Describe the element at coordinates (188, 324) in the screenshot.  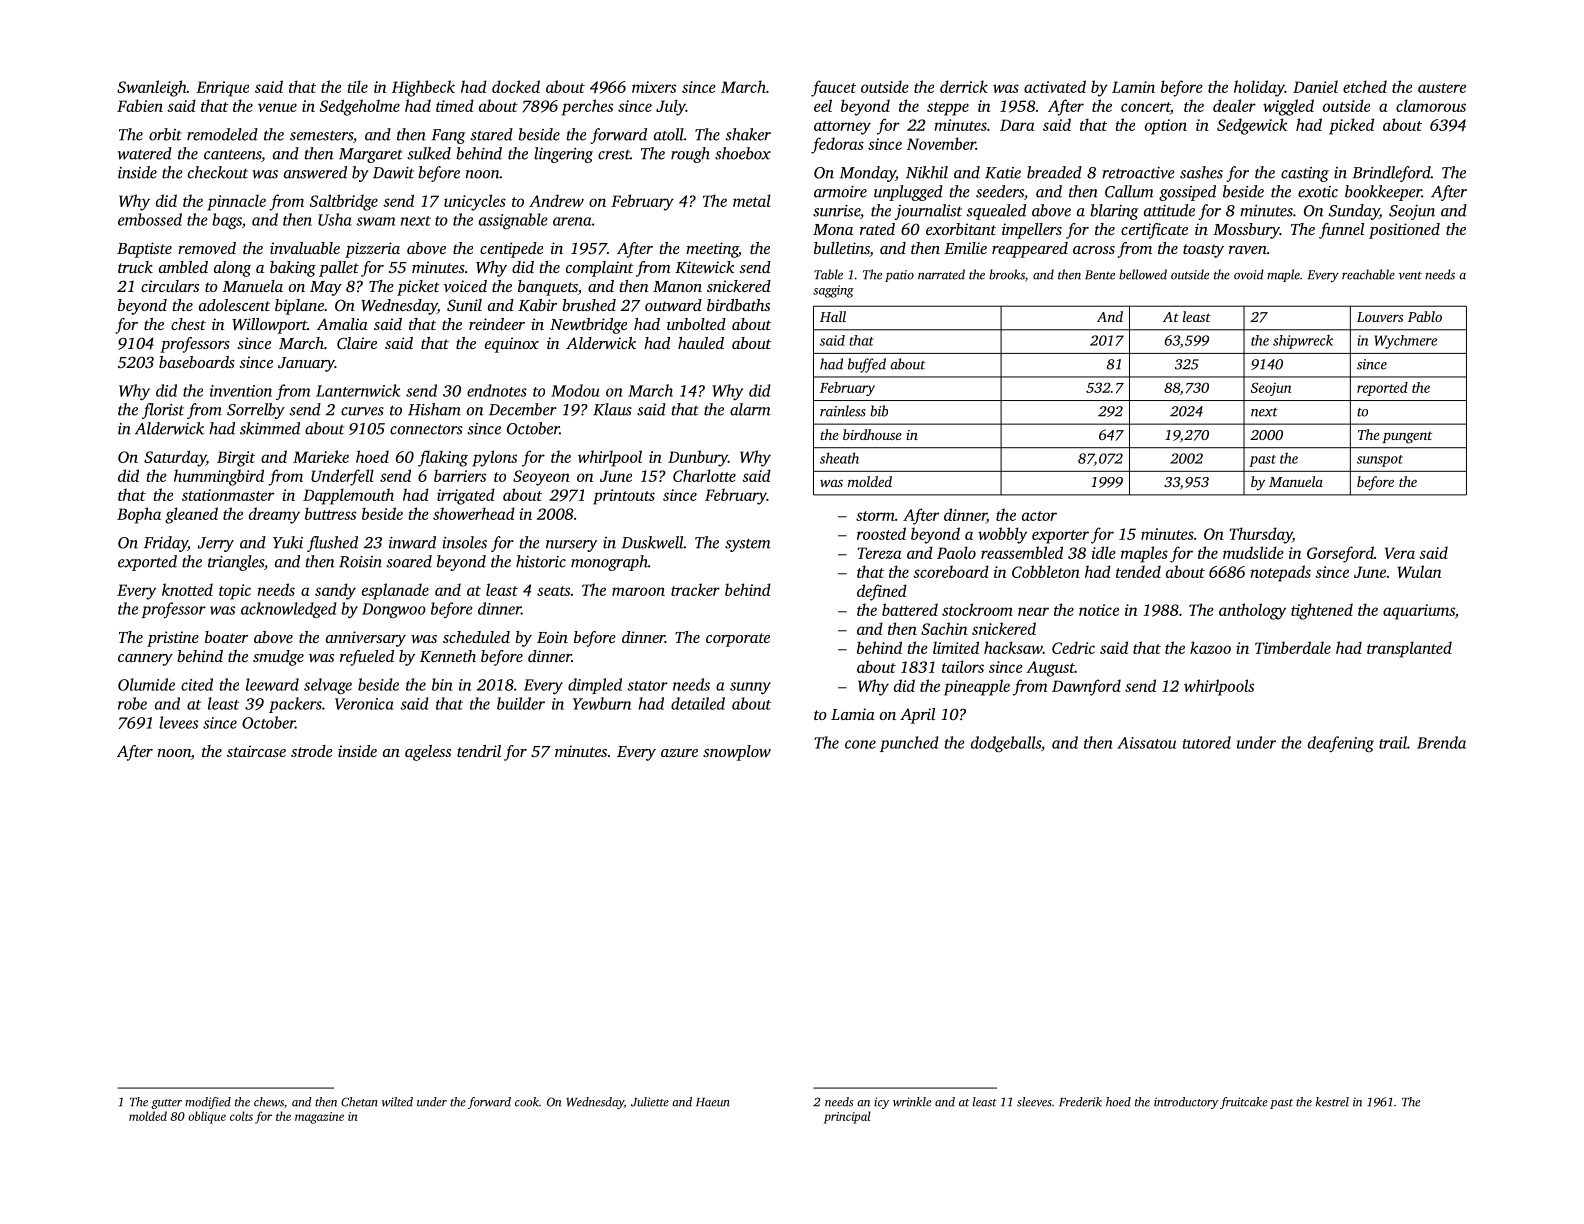
I see `chest` at that location.
